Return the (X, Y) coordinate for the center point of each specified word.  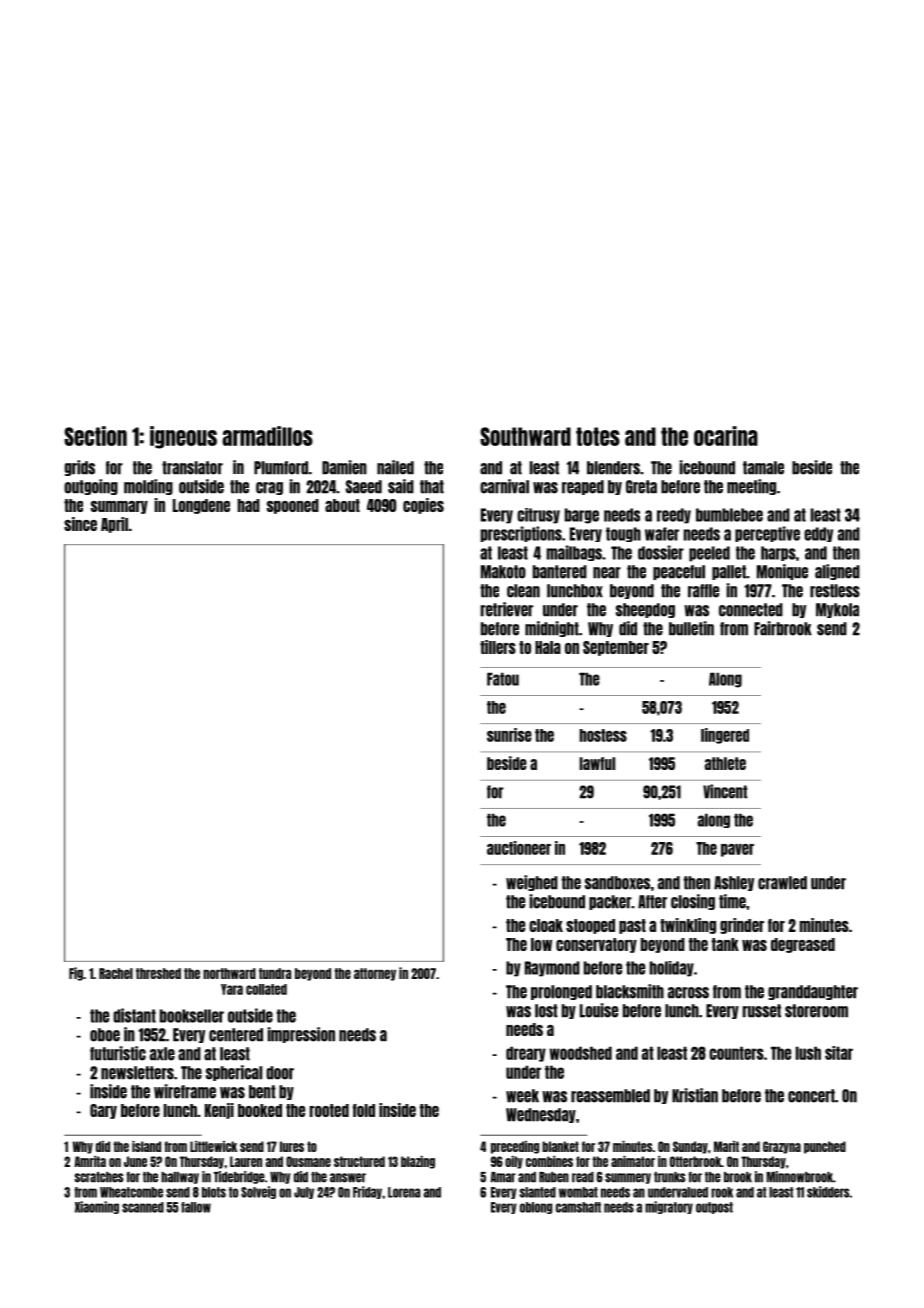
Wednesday (541, 1115)
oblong (536, 1208)
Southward (525, 436)
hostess (603, 735)
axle (162, 1054)
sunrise (509, 735)
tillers (498, 647)
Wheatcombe (131, 1192)
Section (95, 436)
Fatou (503, 679)
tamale (763, 468)
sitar (839, 1053)
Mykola (837, 610)
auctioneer (519, 848)
